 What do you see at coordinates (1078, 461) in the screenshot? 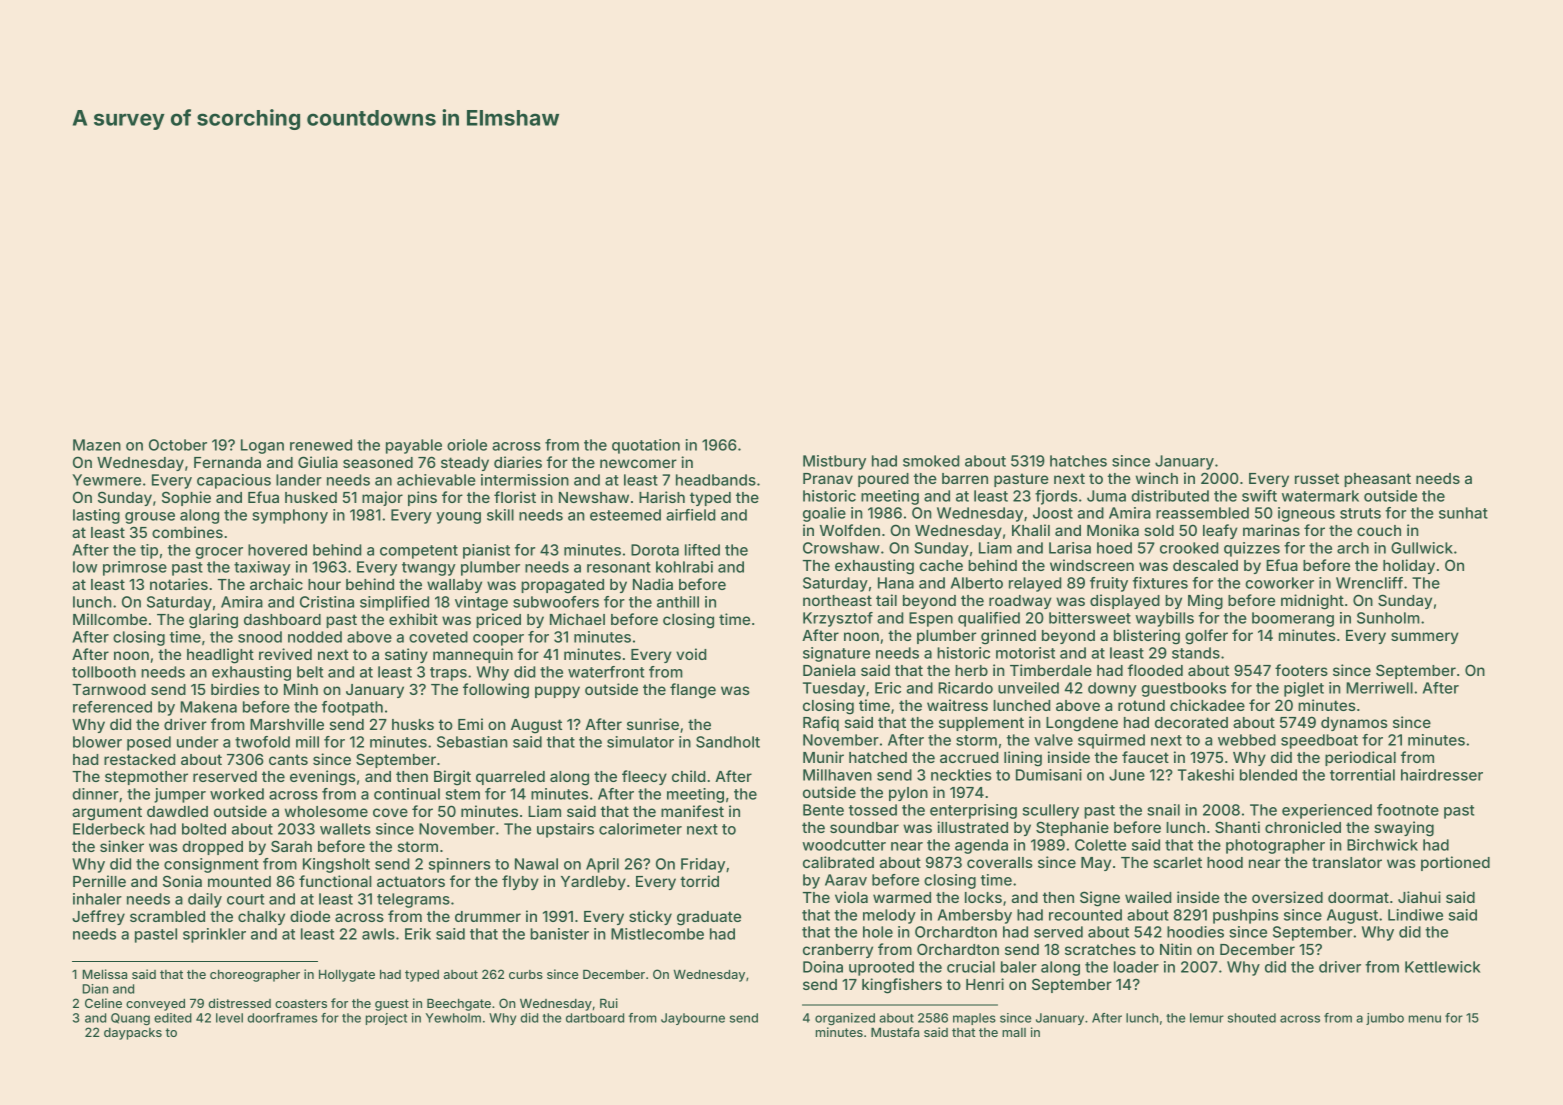
I see `hatches` at bounding box center [1078, 461].
